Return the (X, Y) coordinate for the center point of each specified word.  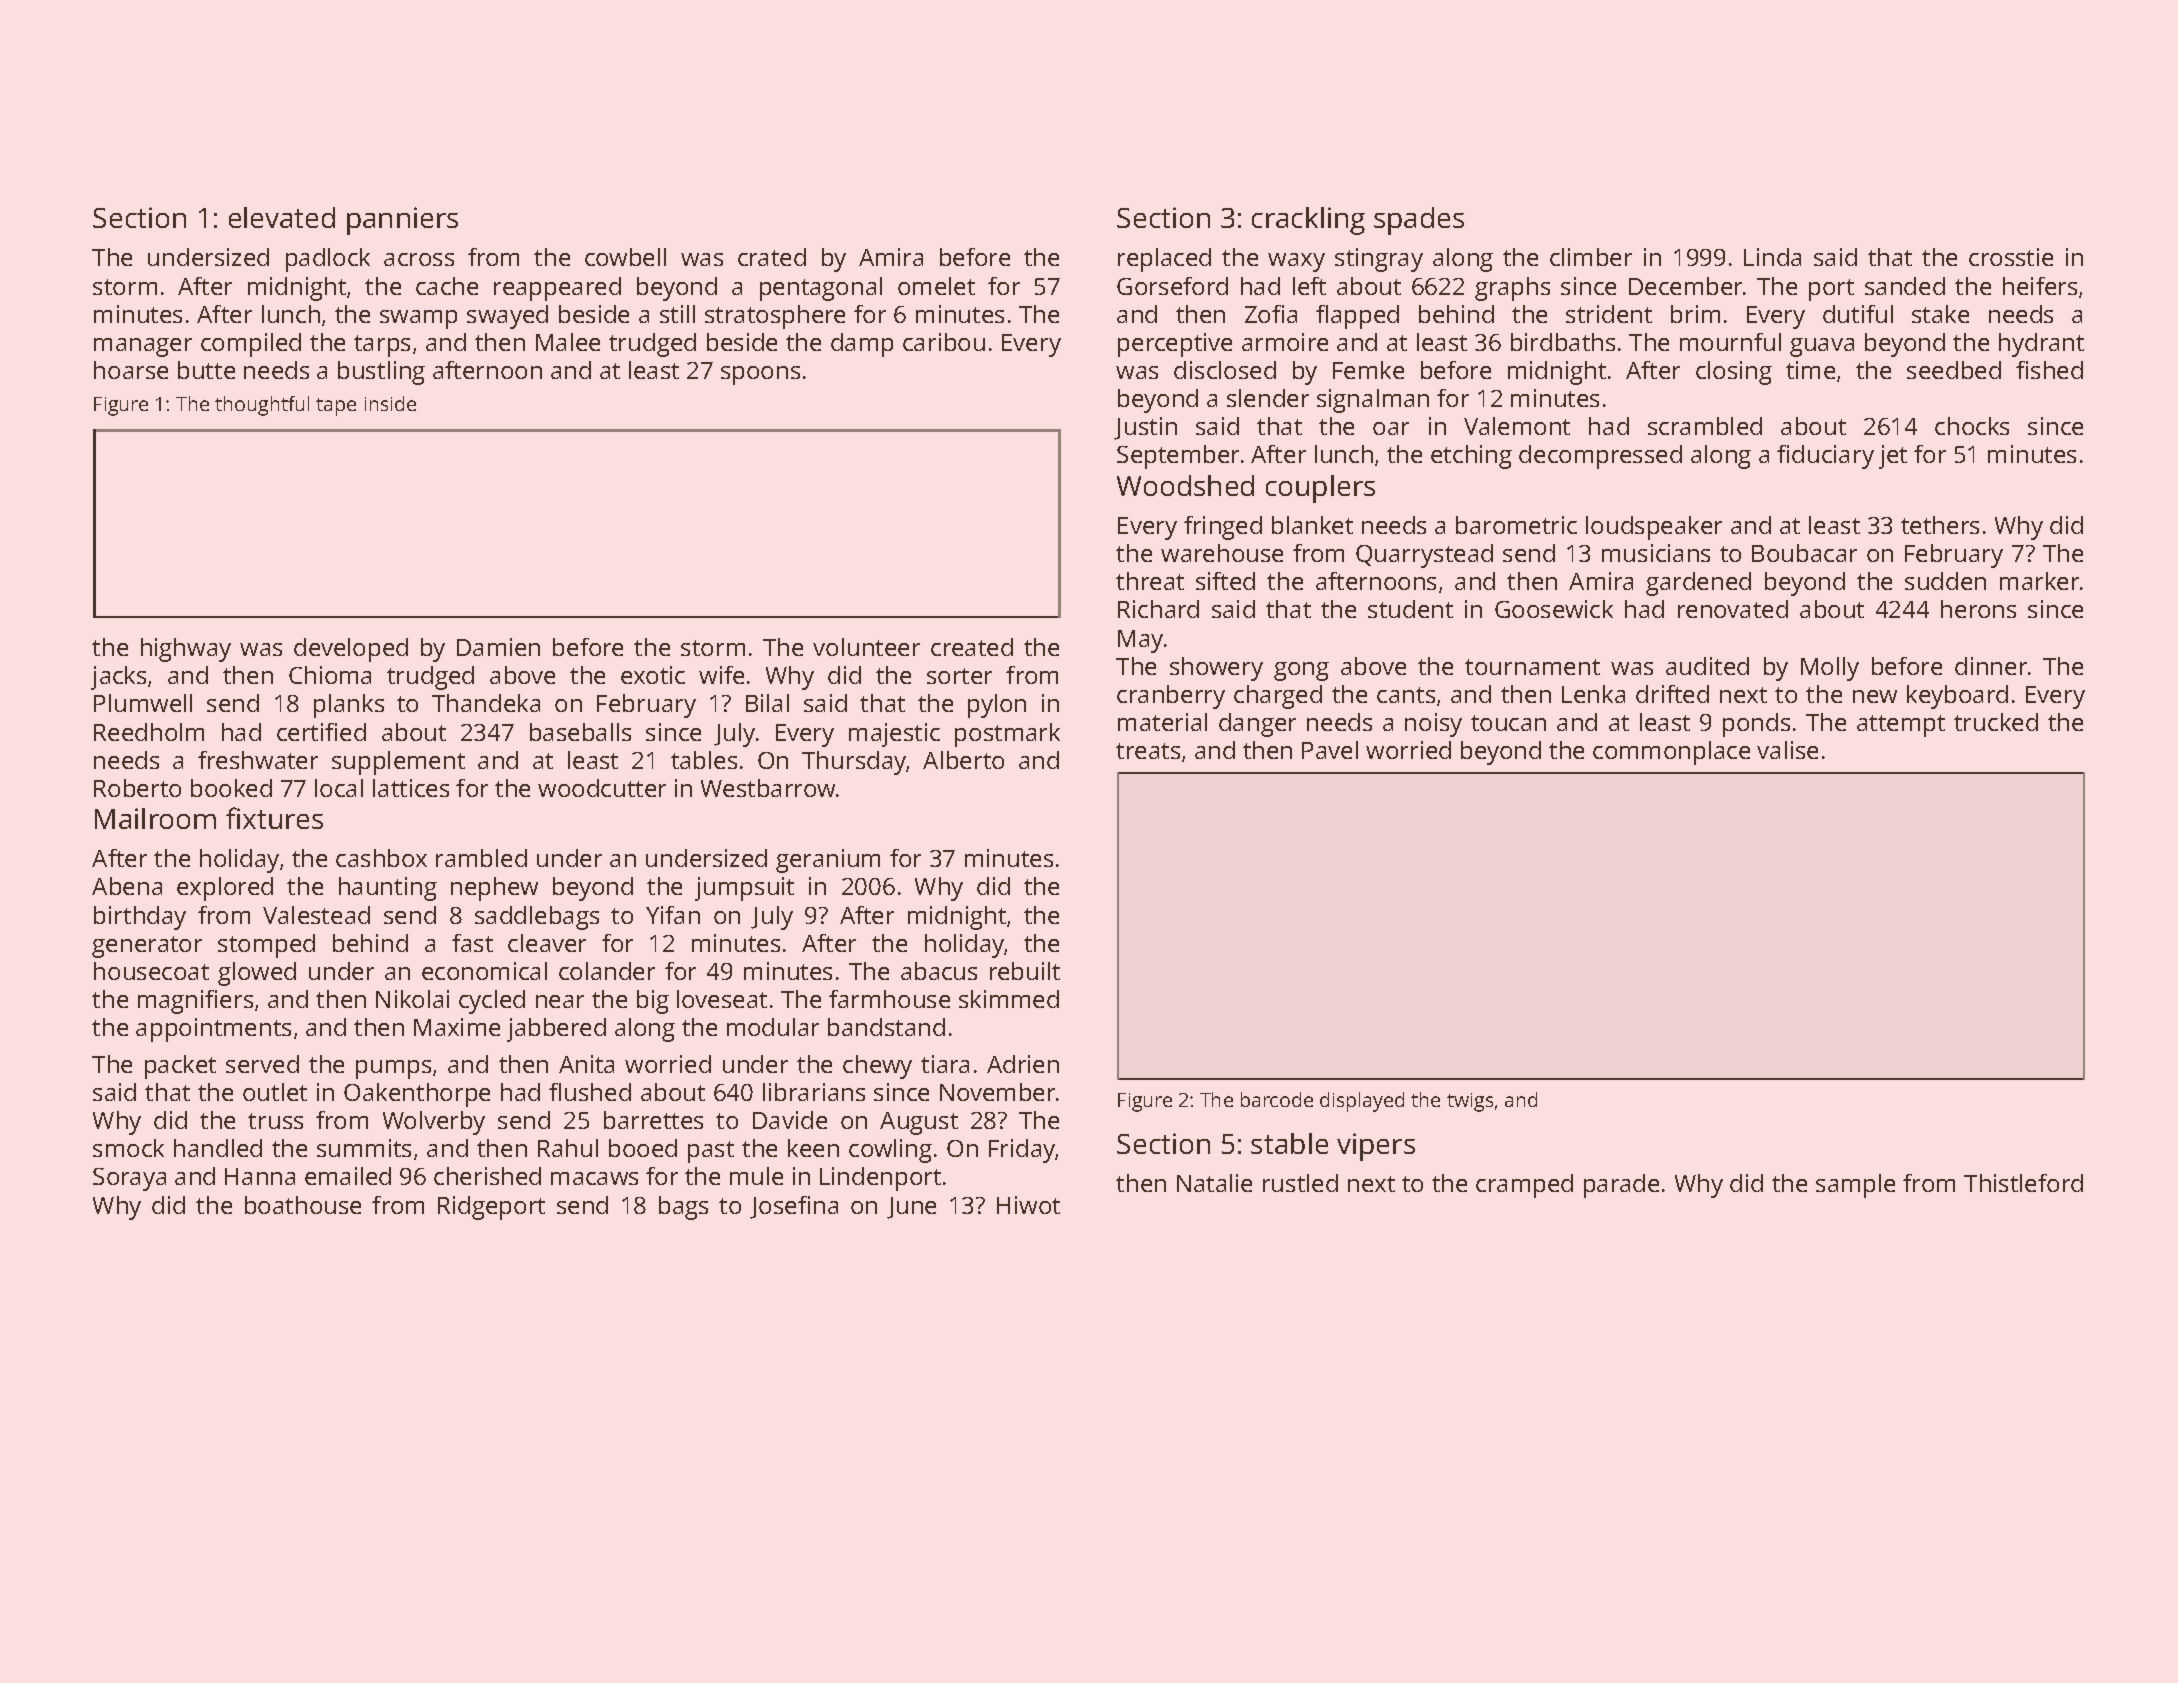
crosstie (2011, 257)
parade (1621, 1186)
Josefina (794, 1207)
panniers (402, 221)
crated (772, 257)
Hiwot (1028, 1205)
